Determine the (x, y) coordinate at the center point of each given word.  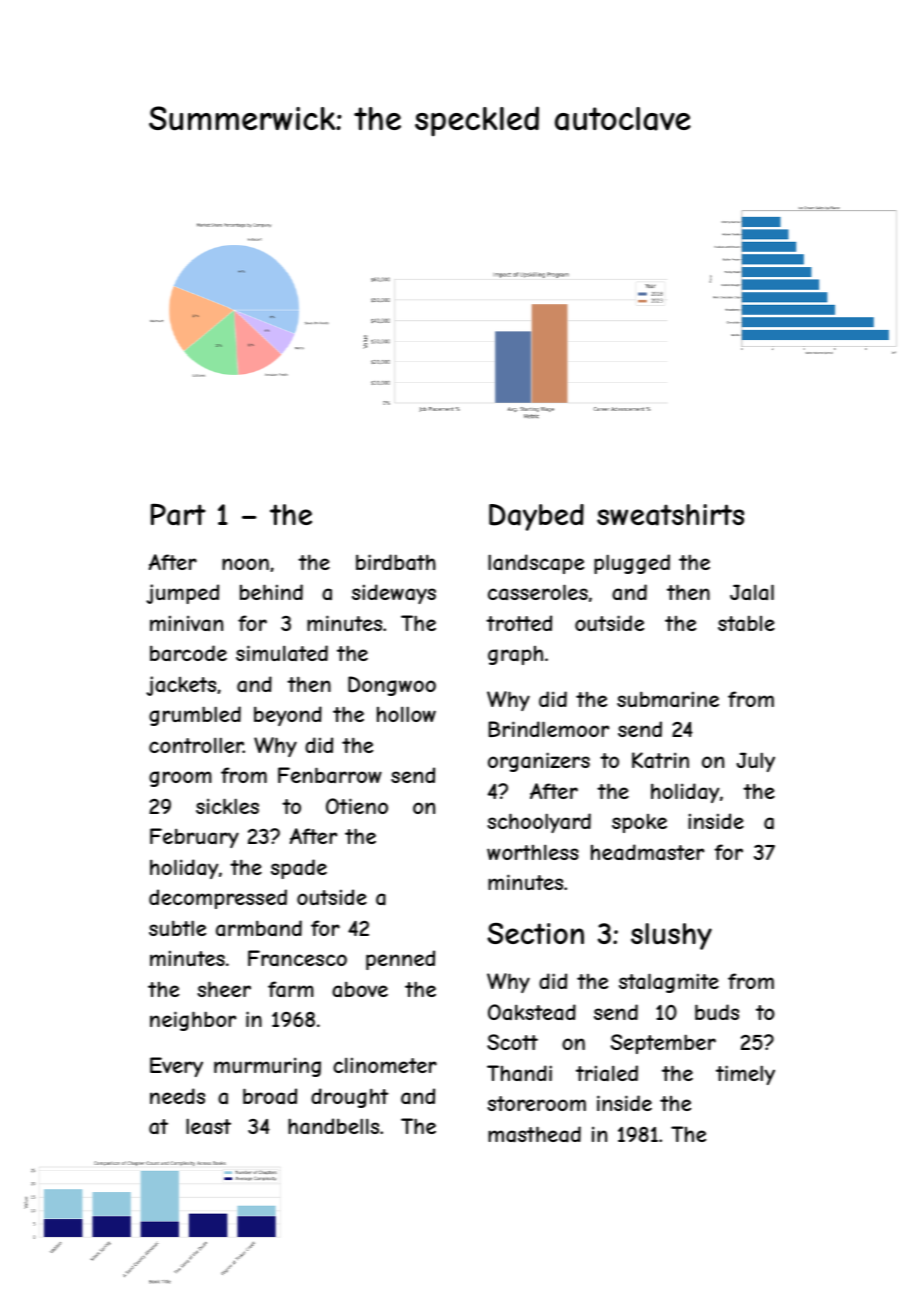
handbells (333, 1126)
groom (180, 779)
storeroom (536, 1103)
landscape (536, 564)
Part (178, 515)
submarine (668, 699)
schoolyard (539, 823)
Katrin (660, 760)
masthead (534, 1134)
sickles (227, 806)
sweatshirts (670, 515)
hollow (406, 714)
